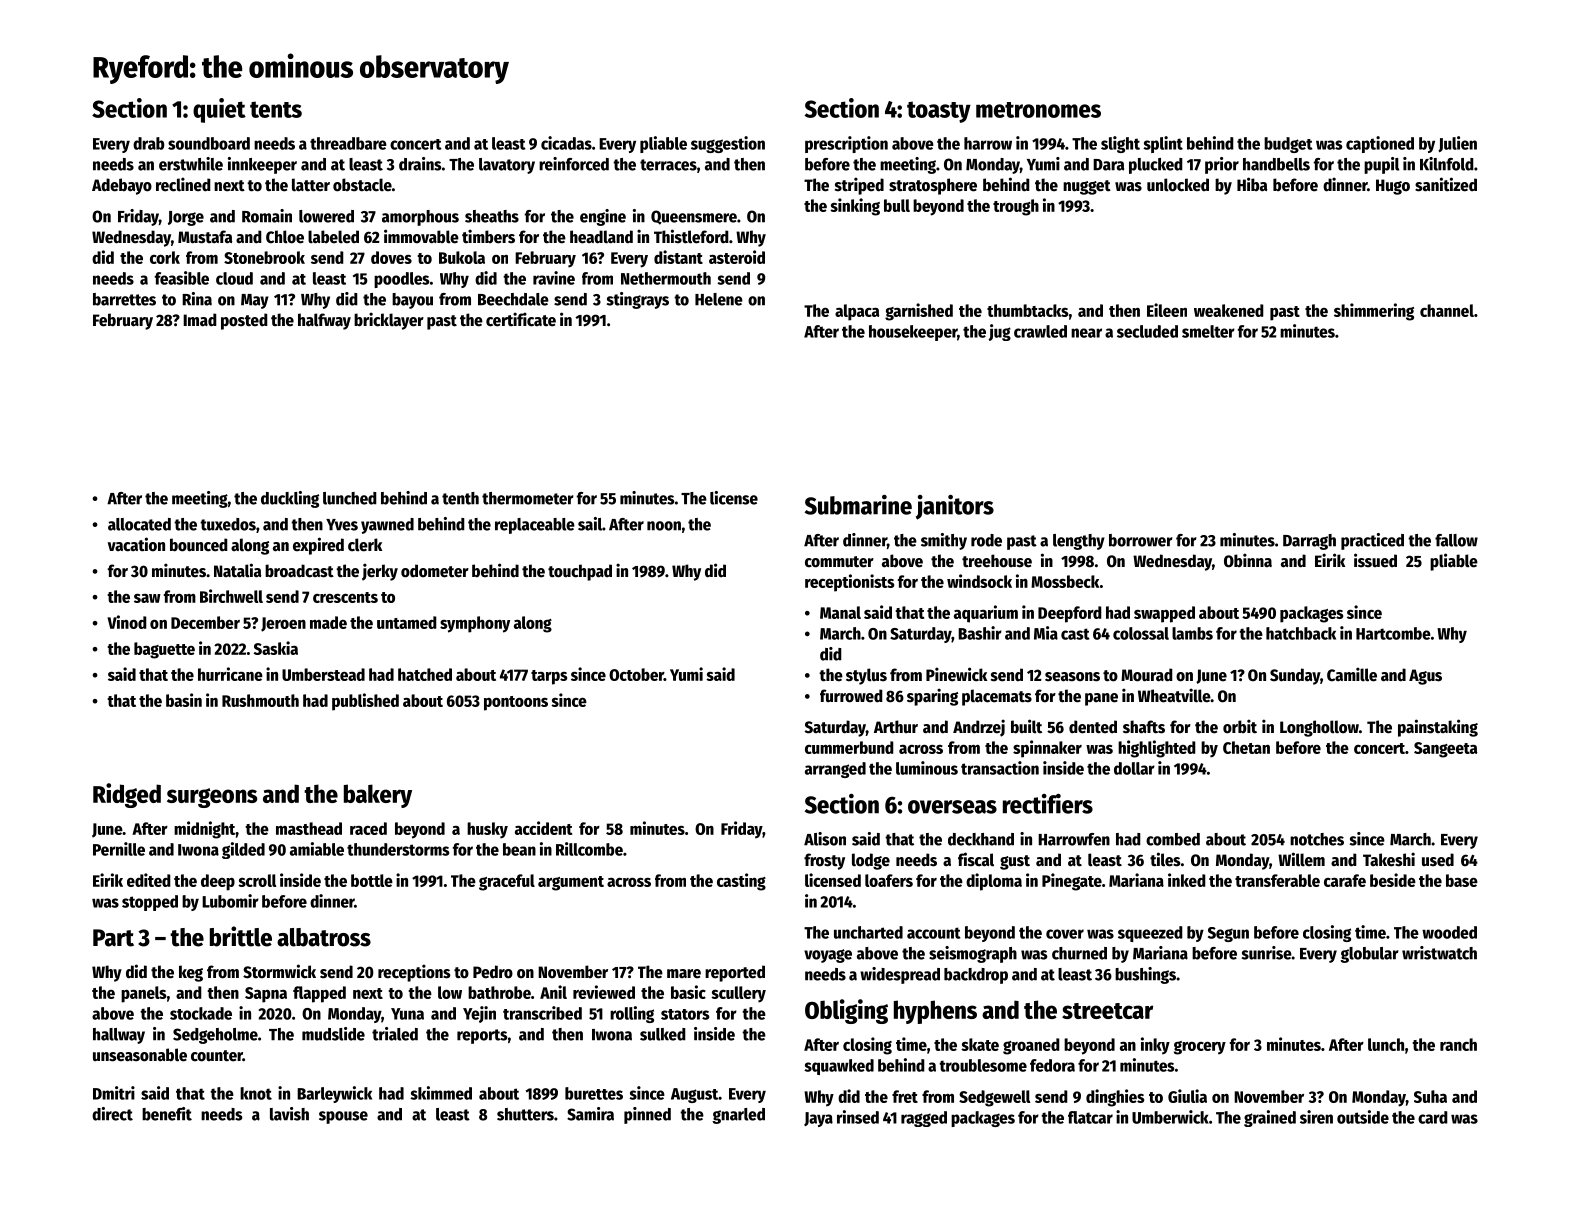  What do you see at coordinates (1447, 310) in the screenshot?
I see `channel` at bounding box center [1447, 310].
